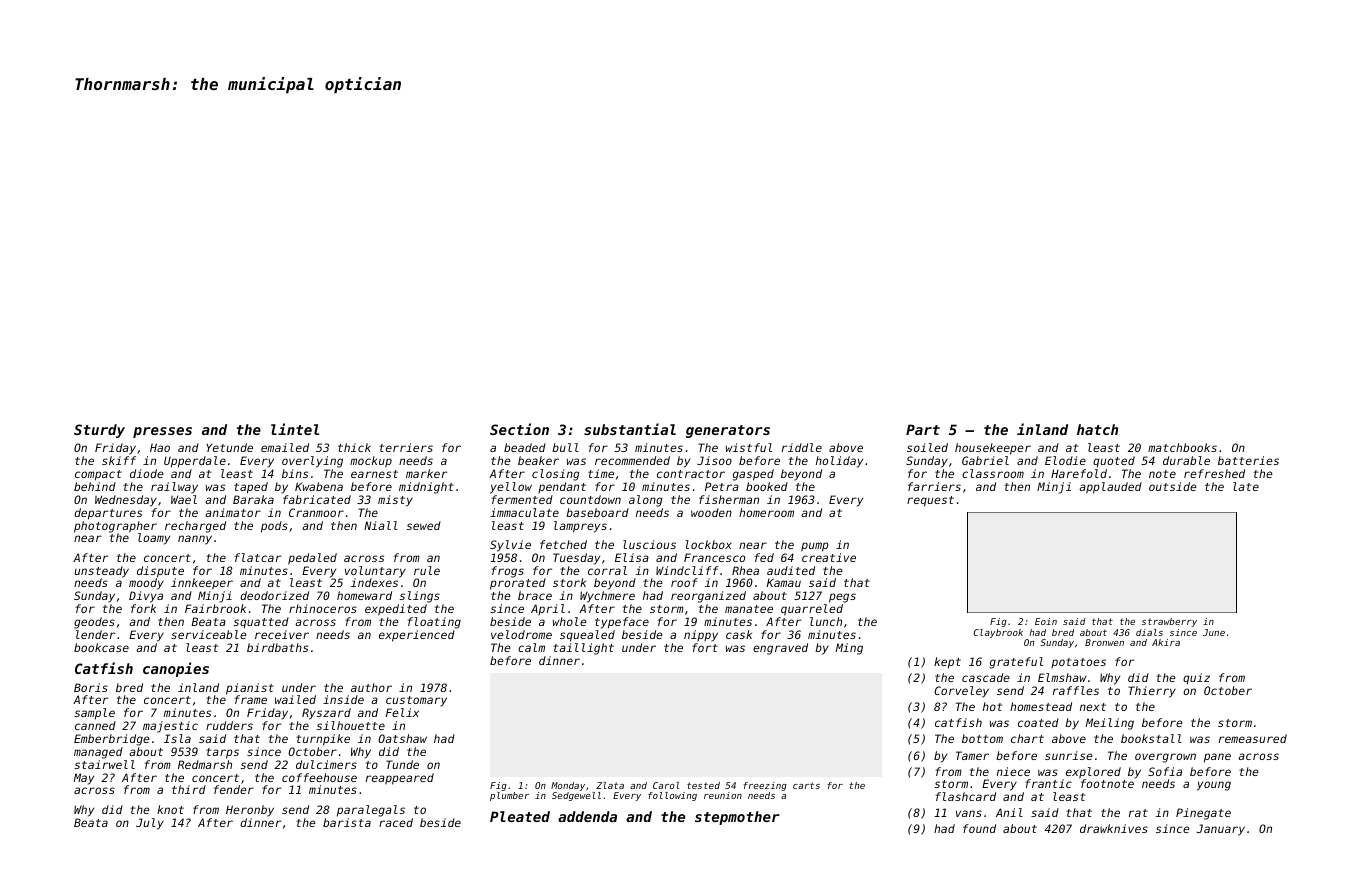  Describe the element at coordinates (806, 785) in the page. I see `carts` at that location.
